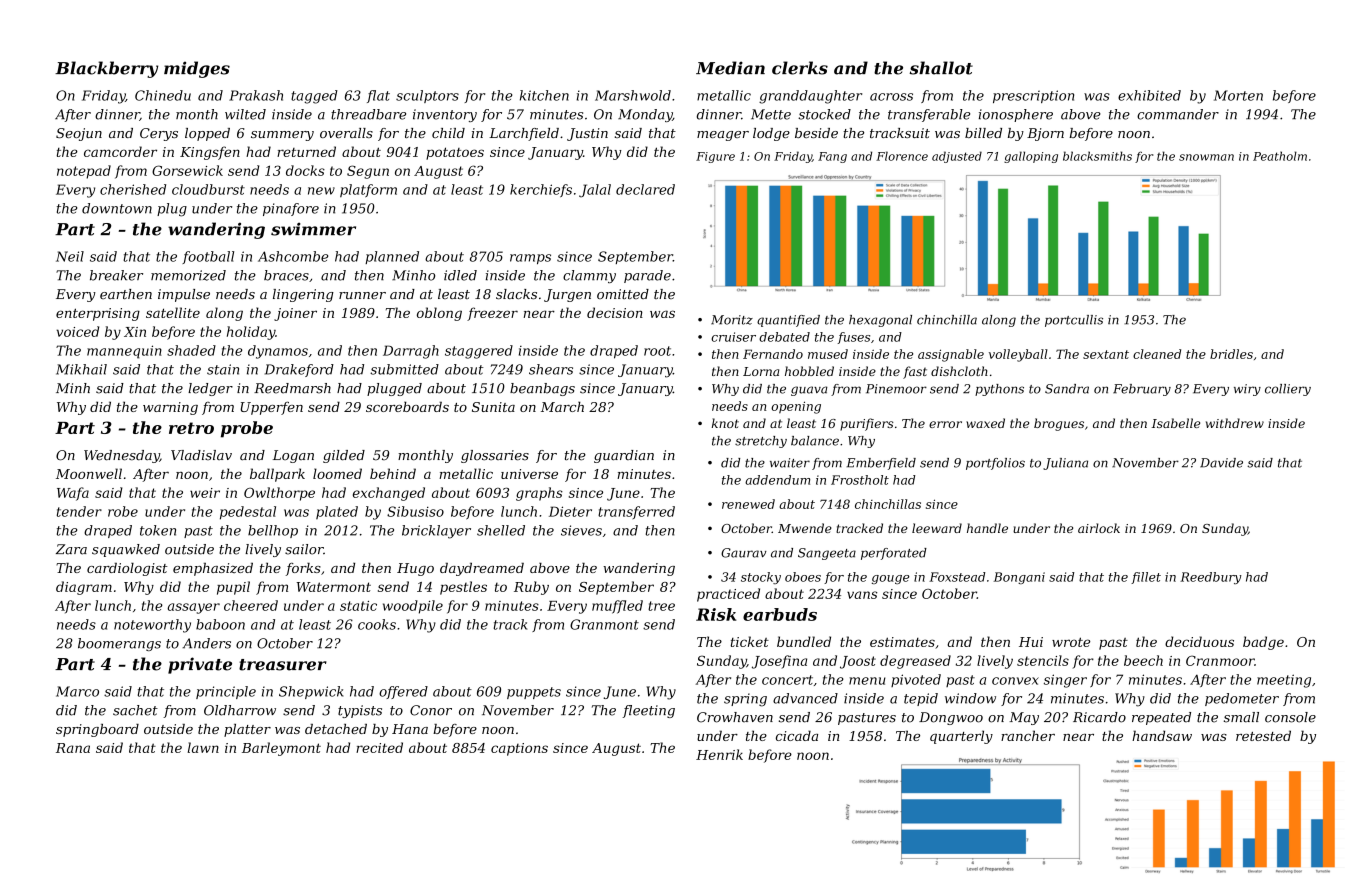  Describe the element at coordinates (1074, 321) in the document. I see `portcullis` at that location.
